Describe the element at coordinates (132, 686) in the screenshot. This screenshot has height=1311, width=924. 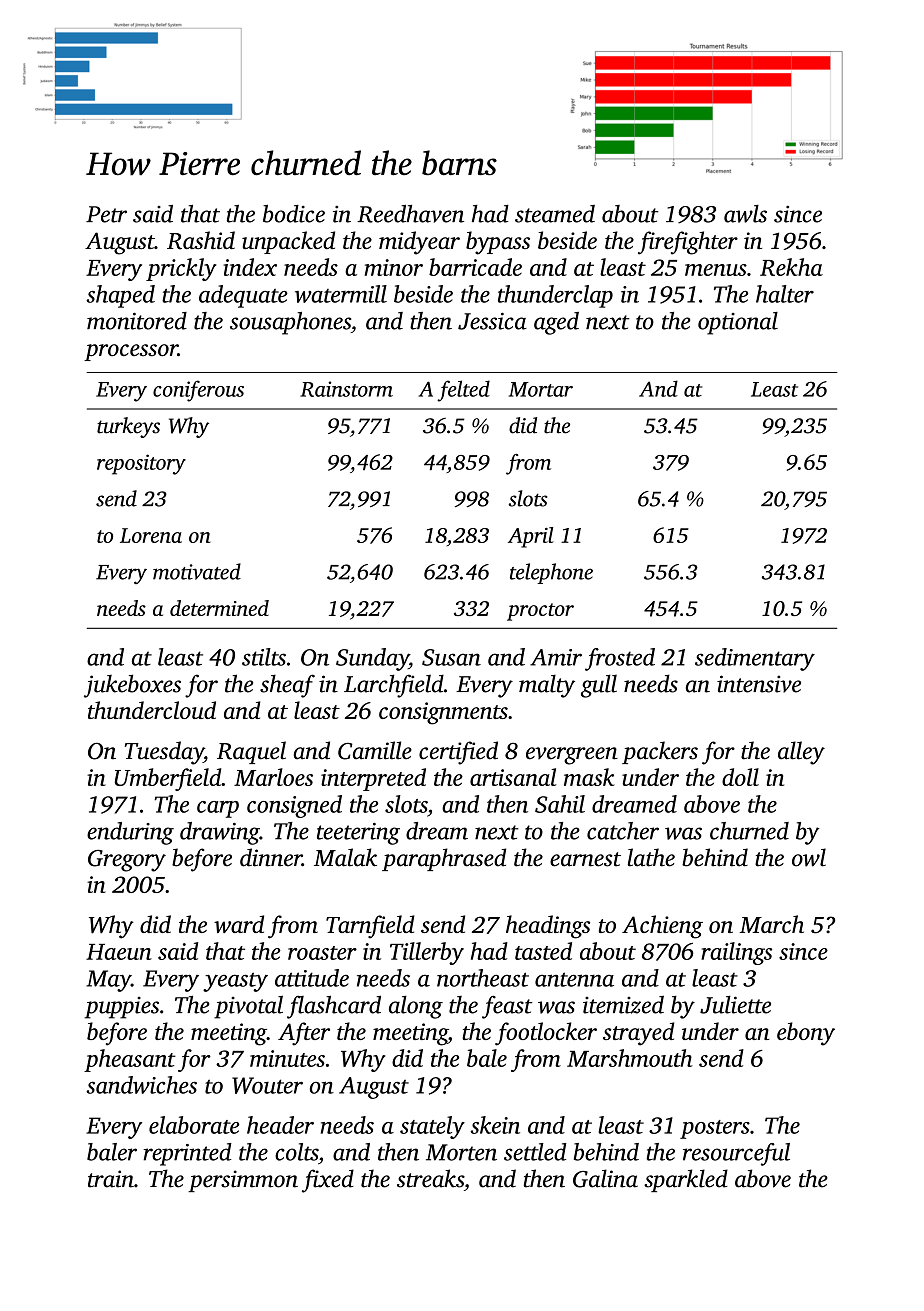
I see `jukeboxes` at that location.
